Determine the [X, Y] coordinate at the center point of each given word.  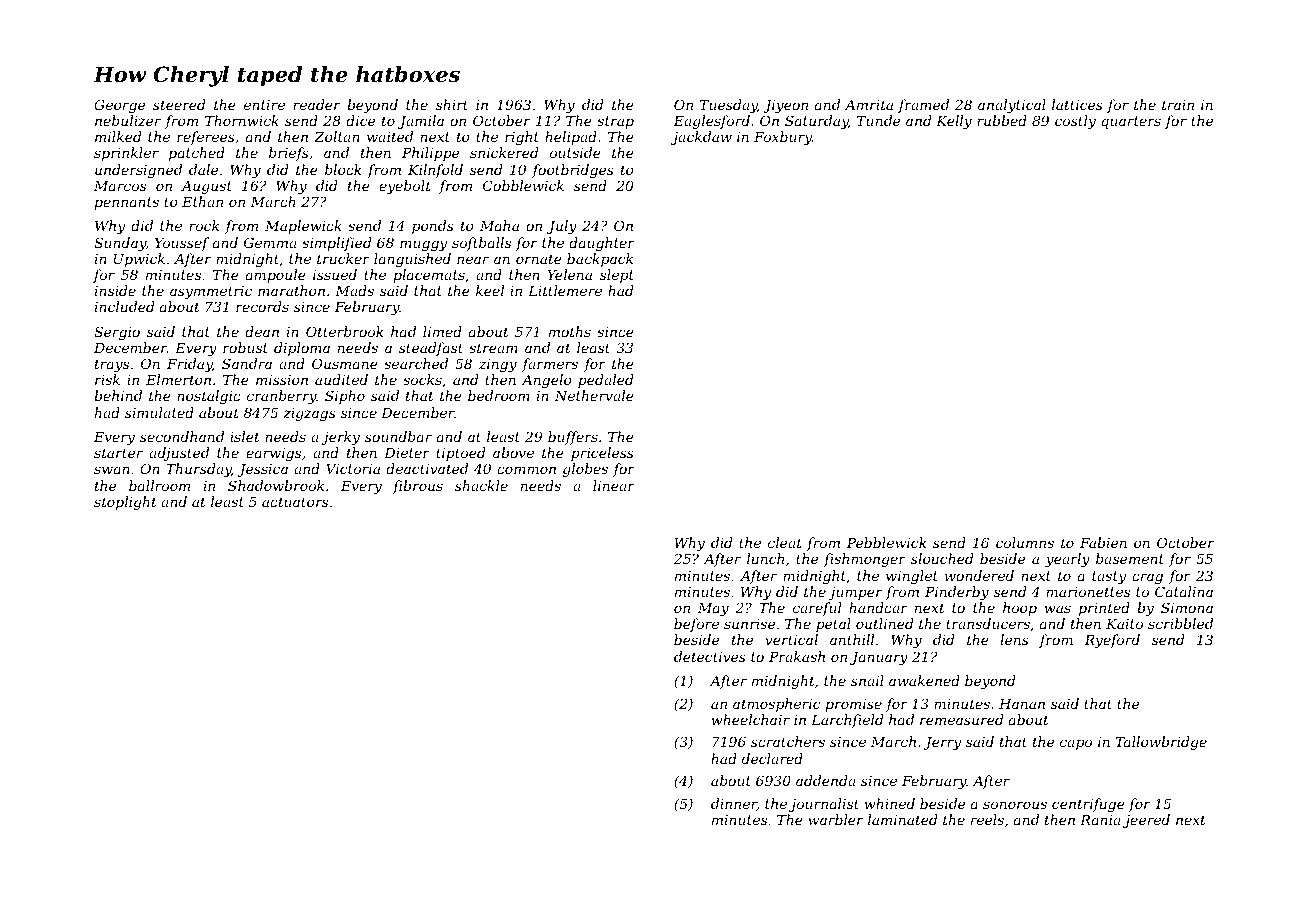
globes [585, 470]
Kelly [954, 122]
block [343, 169]
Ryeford [1112, 641]
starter [118, 453]
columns [1025, 542]
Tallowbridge [1161, 743]
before [696, 625]
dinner [734, 804]
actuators [295, 502]
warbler [835, 819]
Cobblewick [523, 185]
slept [617, 276]
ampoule [276, 276]
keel [490, 290]
